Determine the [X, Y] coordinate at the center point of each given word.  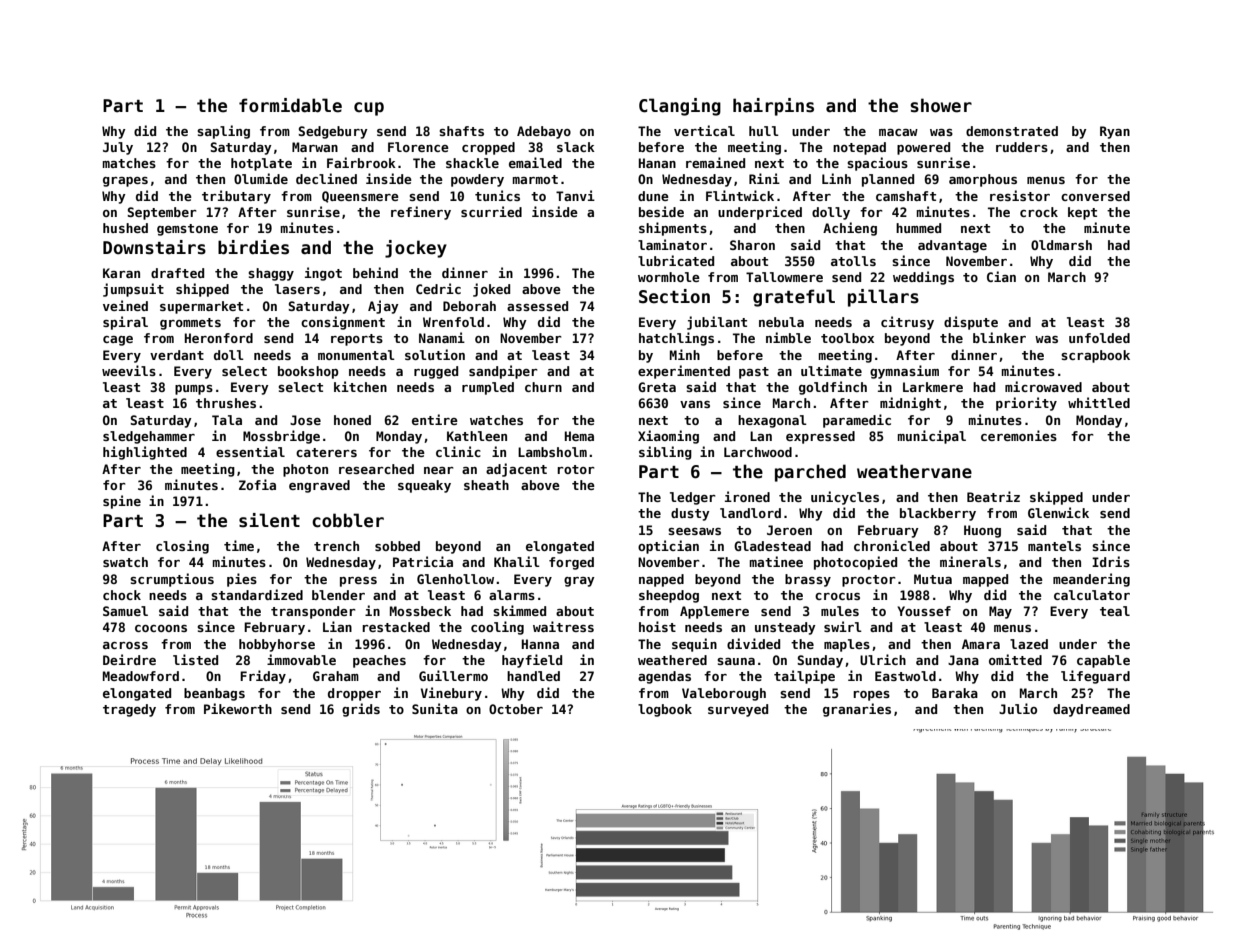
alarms [512, 595]
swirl [843, 626]
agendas [664, 677]
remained [715, 162]
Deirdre [129, 659]
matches [129, 163]
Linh [836, 178]
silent [269, 520]
